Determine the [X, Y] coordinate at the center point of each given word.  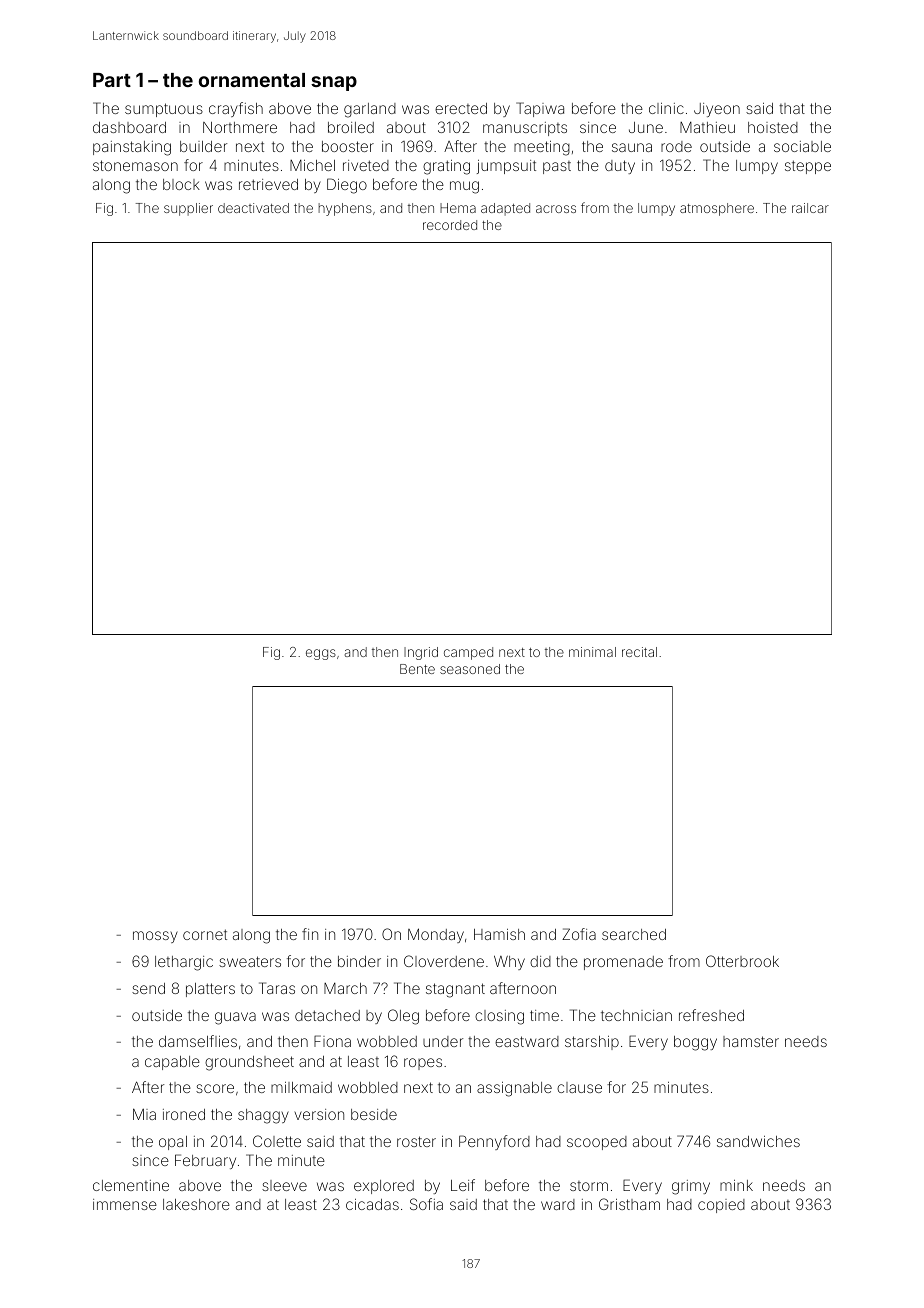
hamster [751, 1041]
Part [112, 80]
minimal [592, 652]
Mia [144, 1114]
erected [461, 108]
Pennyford [494, 1142]
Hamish [499, 934]
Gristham [629, 1204]
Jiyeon [717, 110]
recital [639, 652]
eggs [321, 654]
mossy [155, 937]
